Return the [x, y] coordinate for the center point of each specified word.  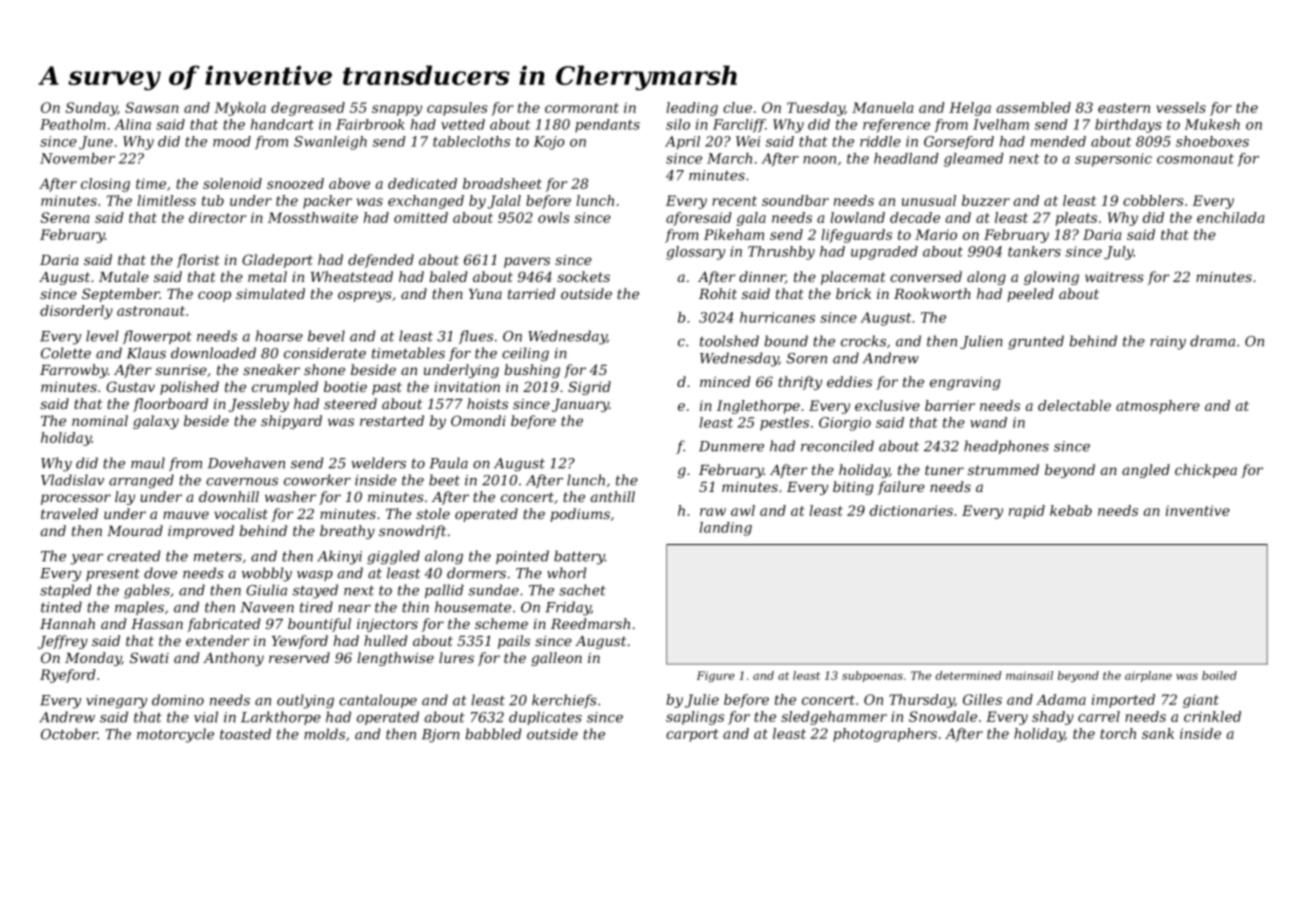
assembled [1034, 107]
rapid [1027, 512]
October [69, 734]
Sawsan [152, 107]
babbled [493, 734]
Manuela [882, 107]
